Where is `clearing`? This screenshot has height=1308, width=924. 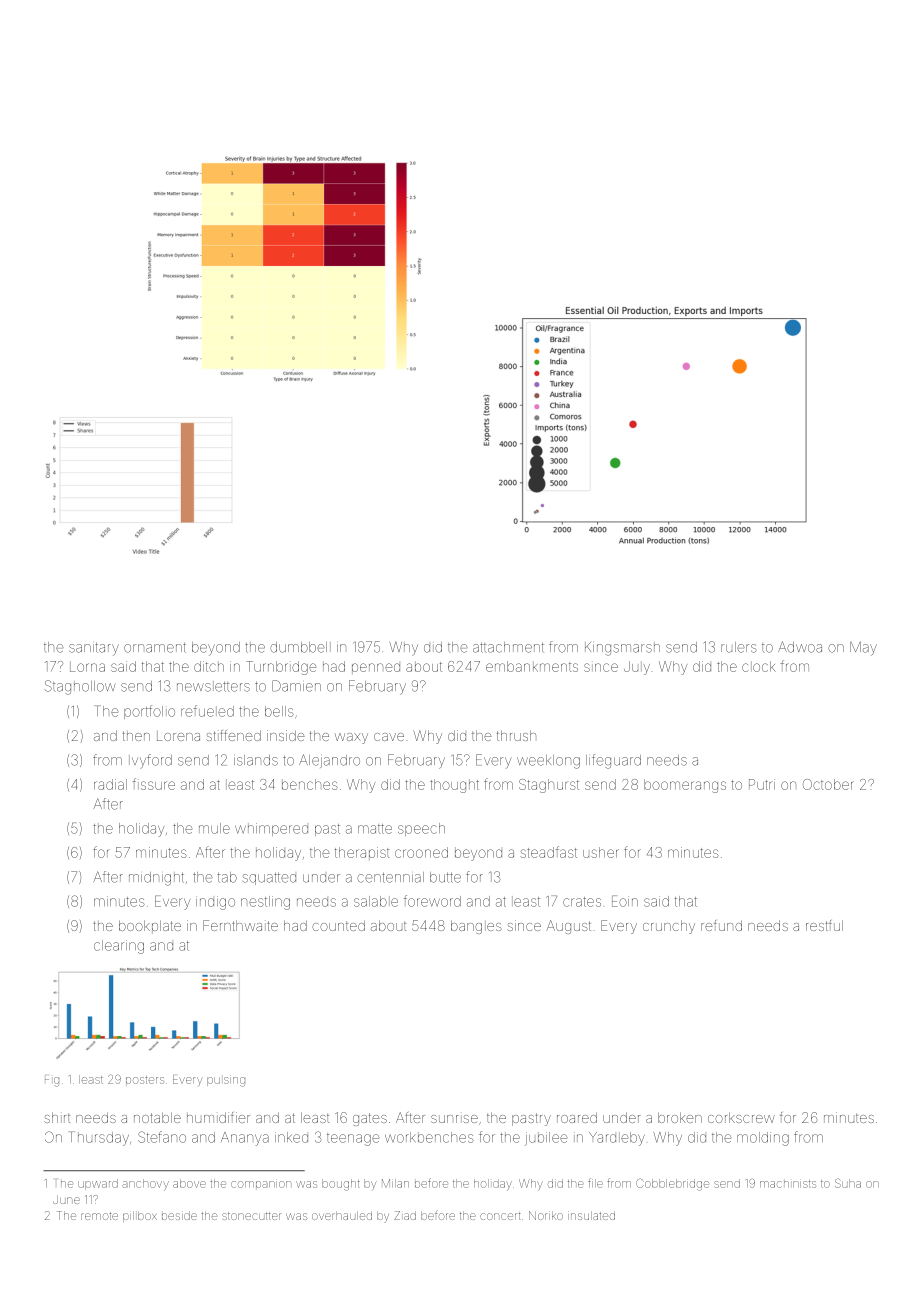
clearing is located at coordinates (119, 947).
